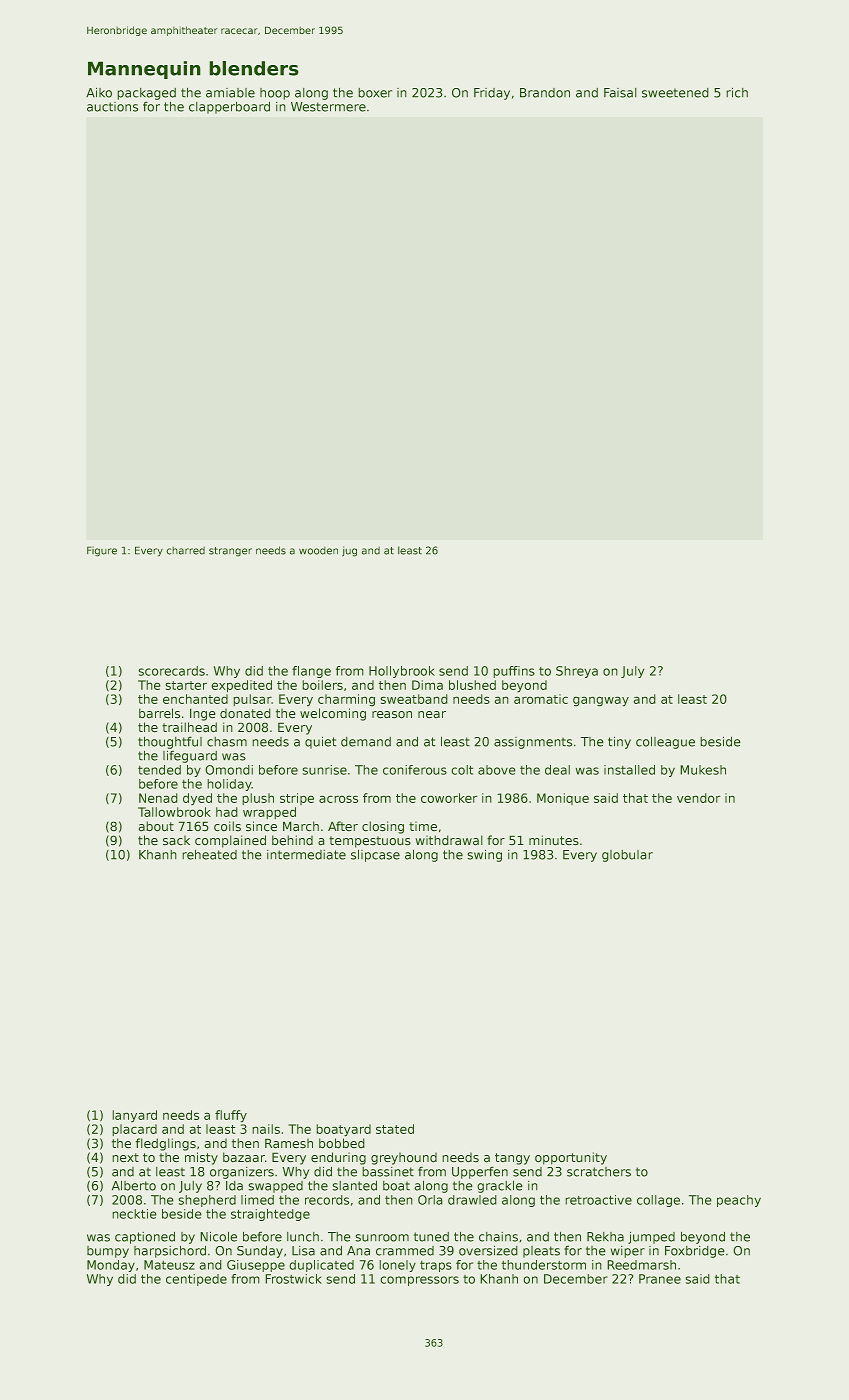 Image resolution: width=849 pixels, height=1400 pixels. Describe the element at coordinates (159, 713) in the document. I see `barrels` at that location.
